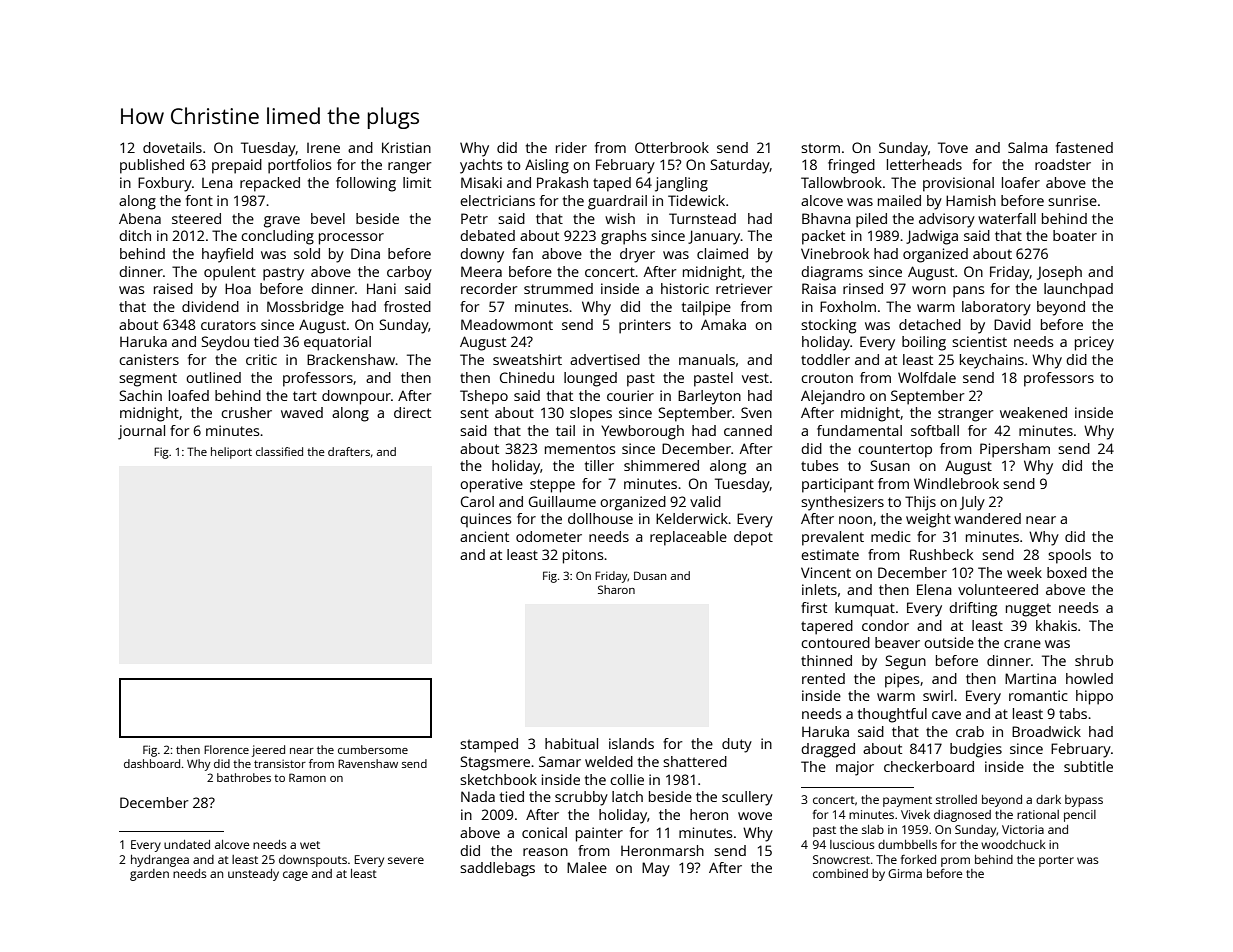  I want to click on tubes, so click(819, 465).
